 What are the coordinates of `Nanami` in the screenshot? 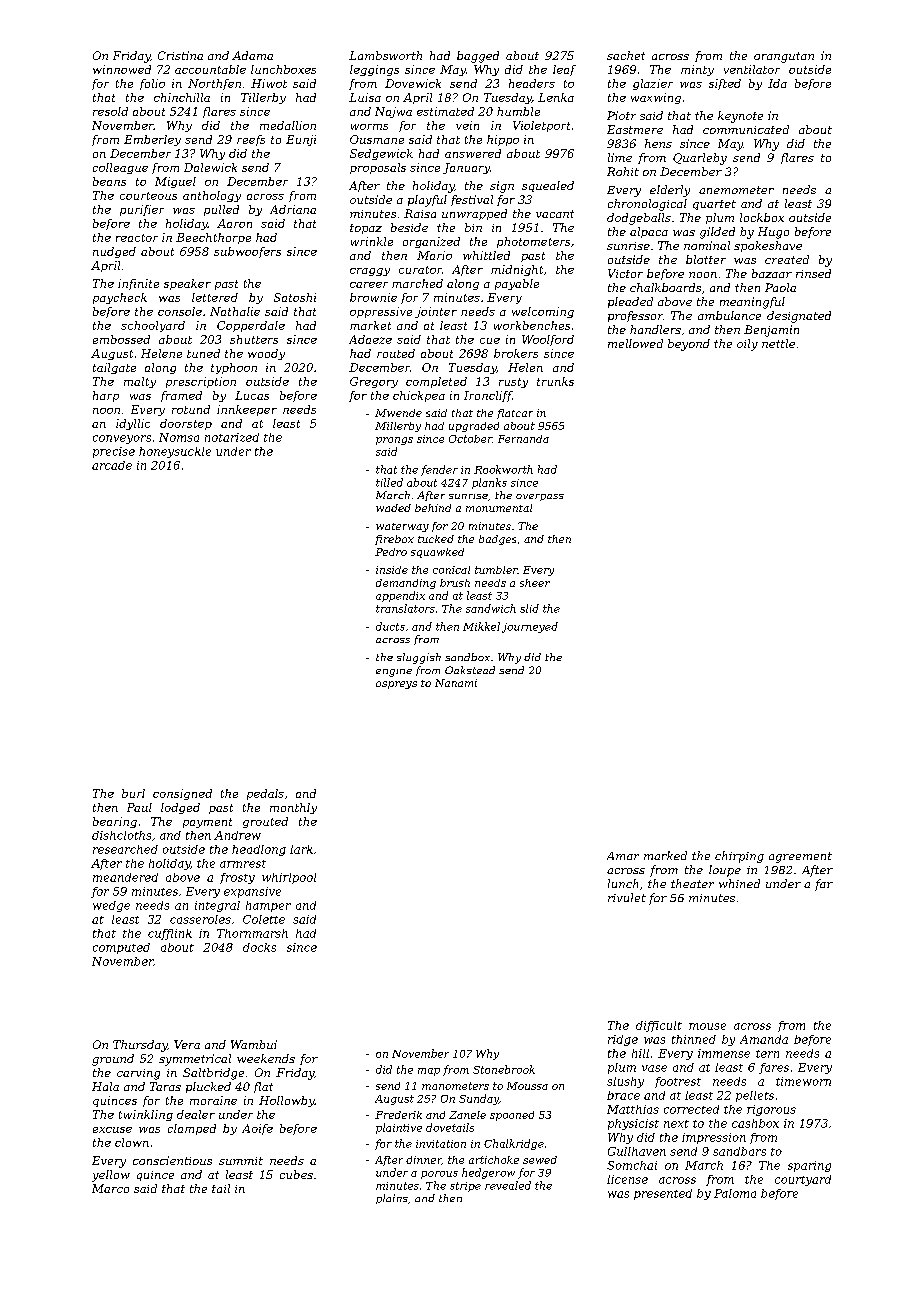 It's located at (456, 683).
